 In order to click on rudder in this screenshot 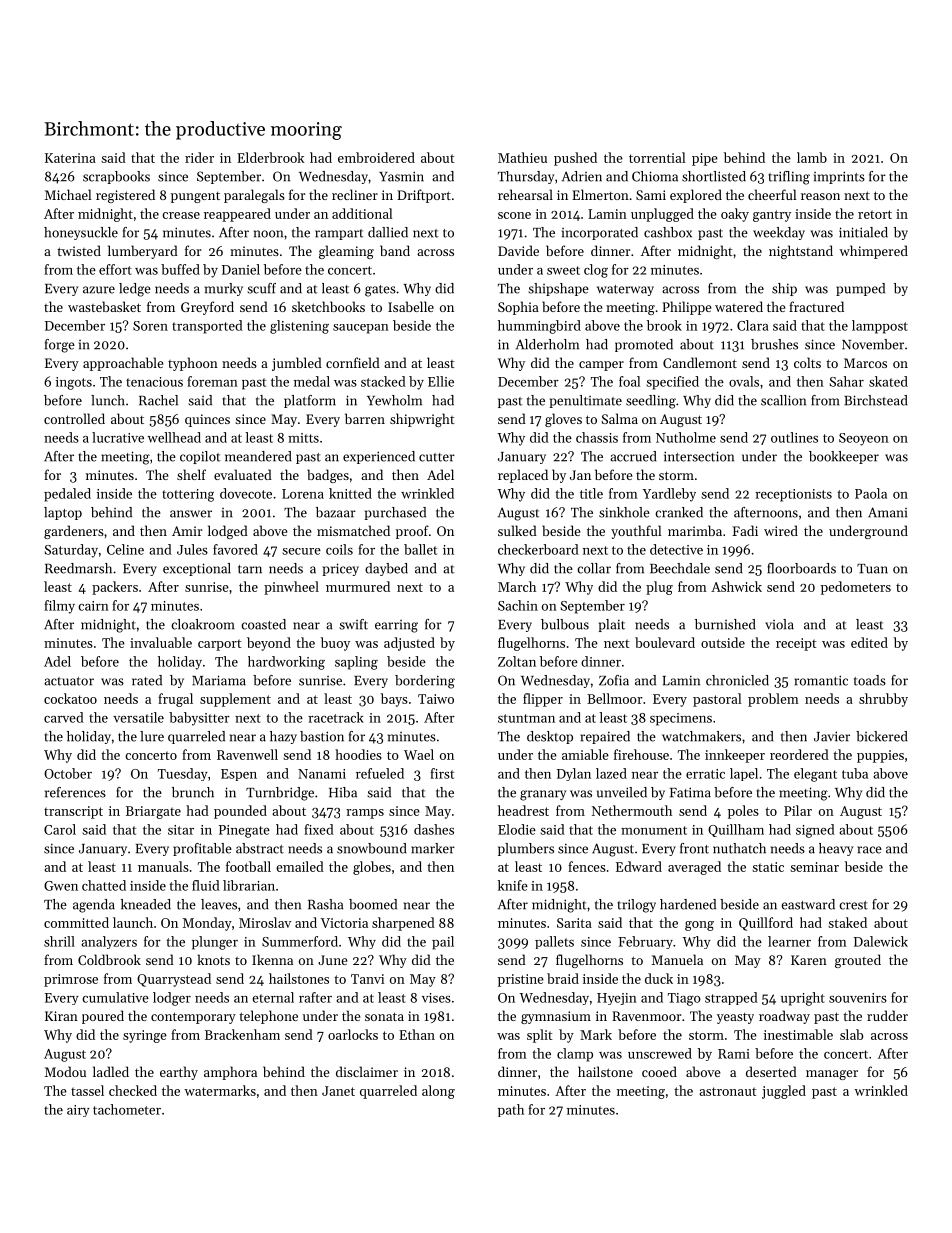, I will do `click(887, 1015)`.
